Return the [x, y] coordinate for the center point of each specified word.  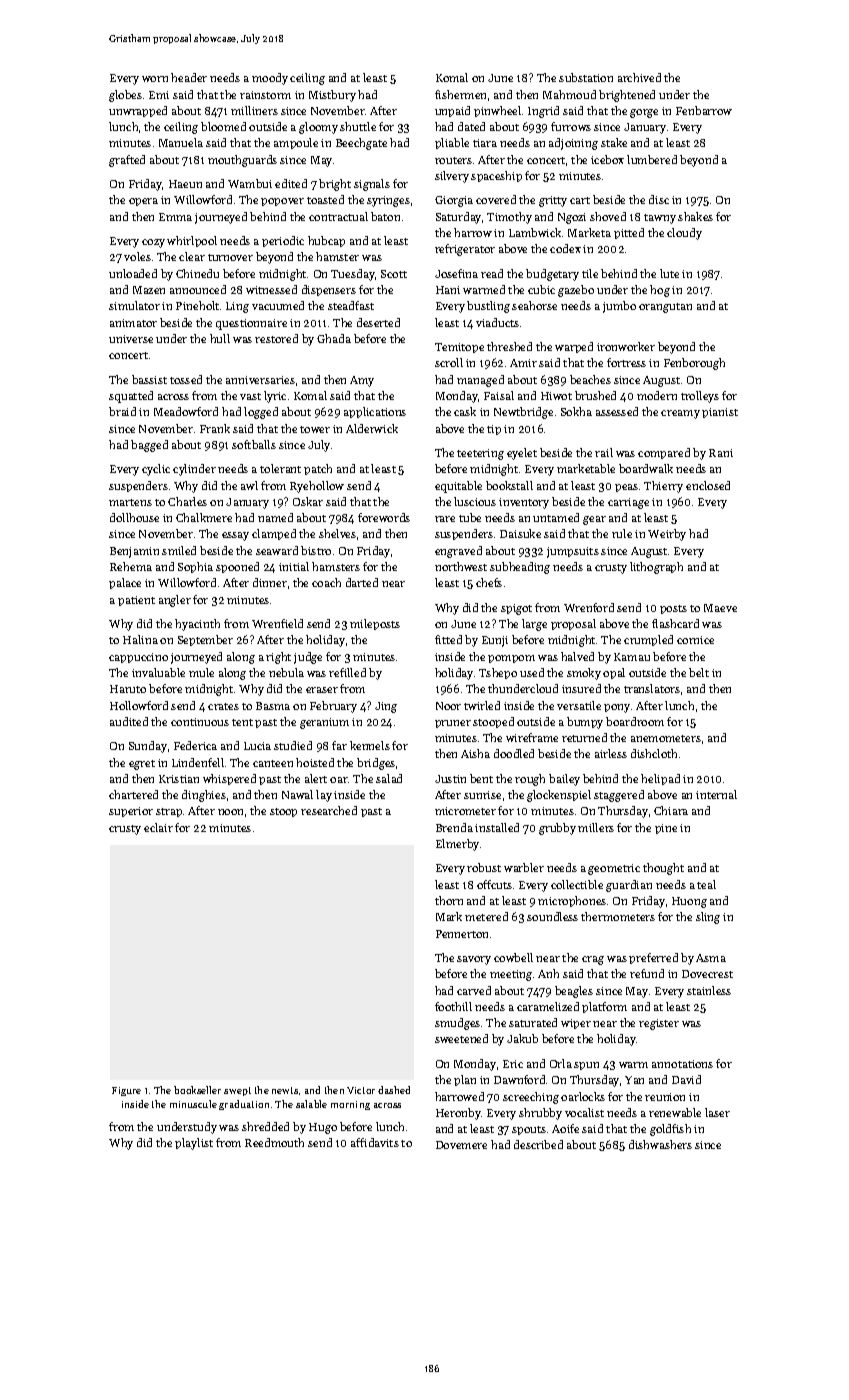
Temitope [459, 348]
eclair [158, 827]
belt [699, 672]
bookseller [197, 1090]
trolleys [700, 397]
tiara [485, 143]
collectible [577, 884]
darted [362, 582]
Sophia [195, 567]
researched [329, 810]
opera [143, 202]
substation [586, 77]
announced [198, 289]
